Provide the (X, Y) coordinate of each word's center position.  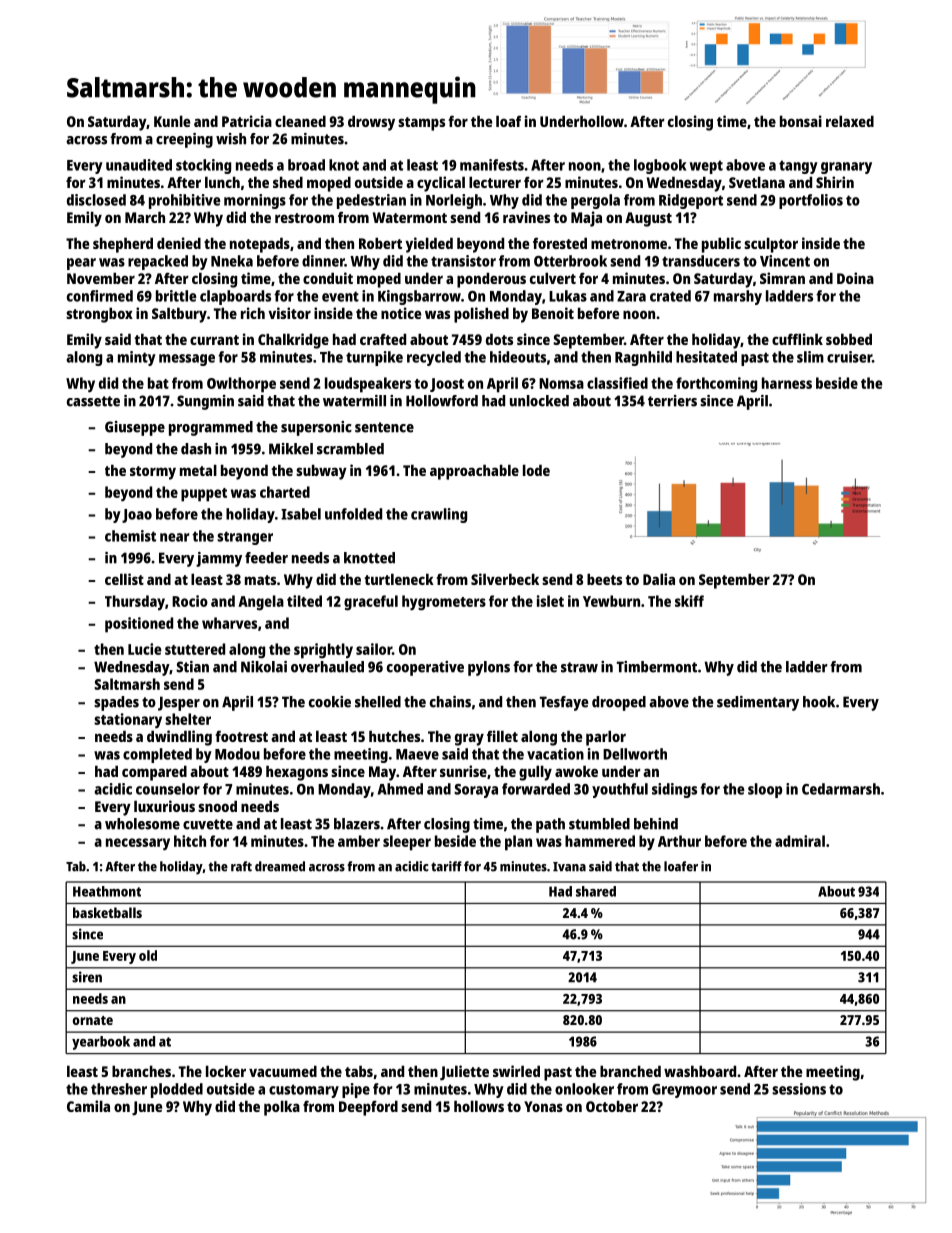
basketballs (107, 912)
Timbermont (657, 667)
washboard (700, 1071)
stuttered (195, 649)
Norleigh (454, 201)
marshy (738, 297)
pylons (489, 668)
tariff (446, 866)
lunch (222, 182)
